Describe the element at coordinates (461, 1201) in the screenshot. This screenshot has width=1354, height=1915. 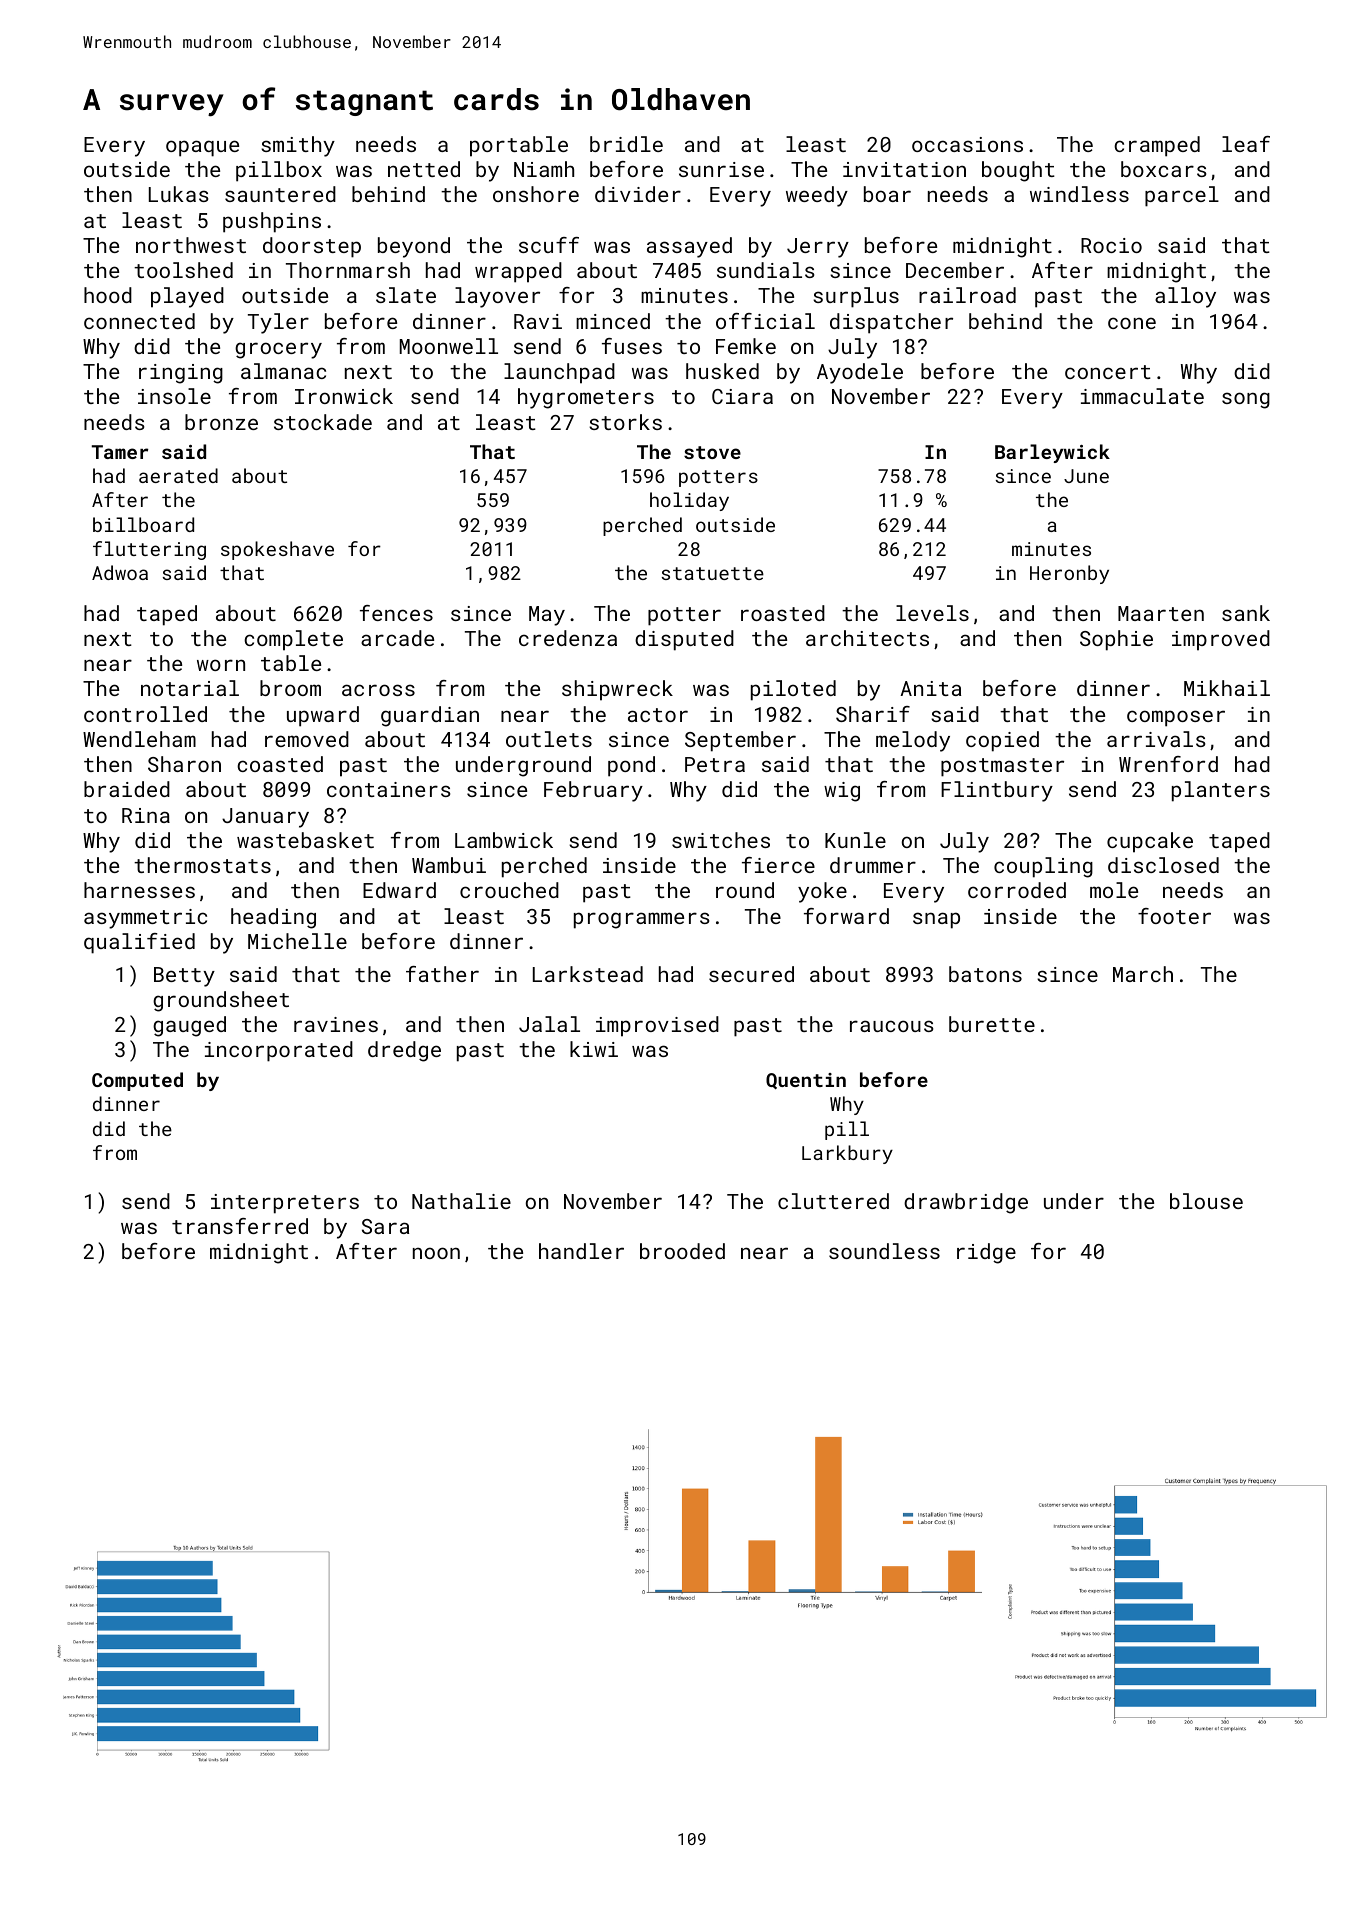
I see `Nathalie` at that location.
